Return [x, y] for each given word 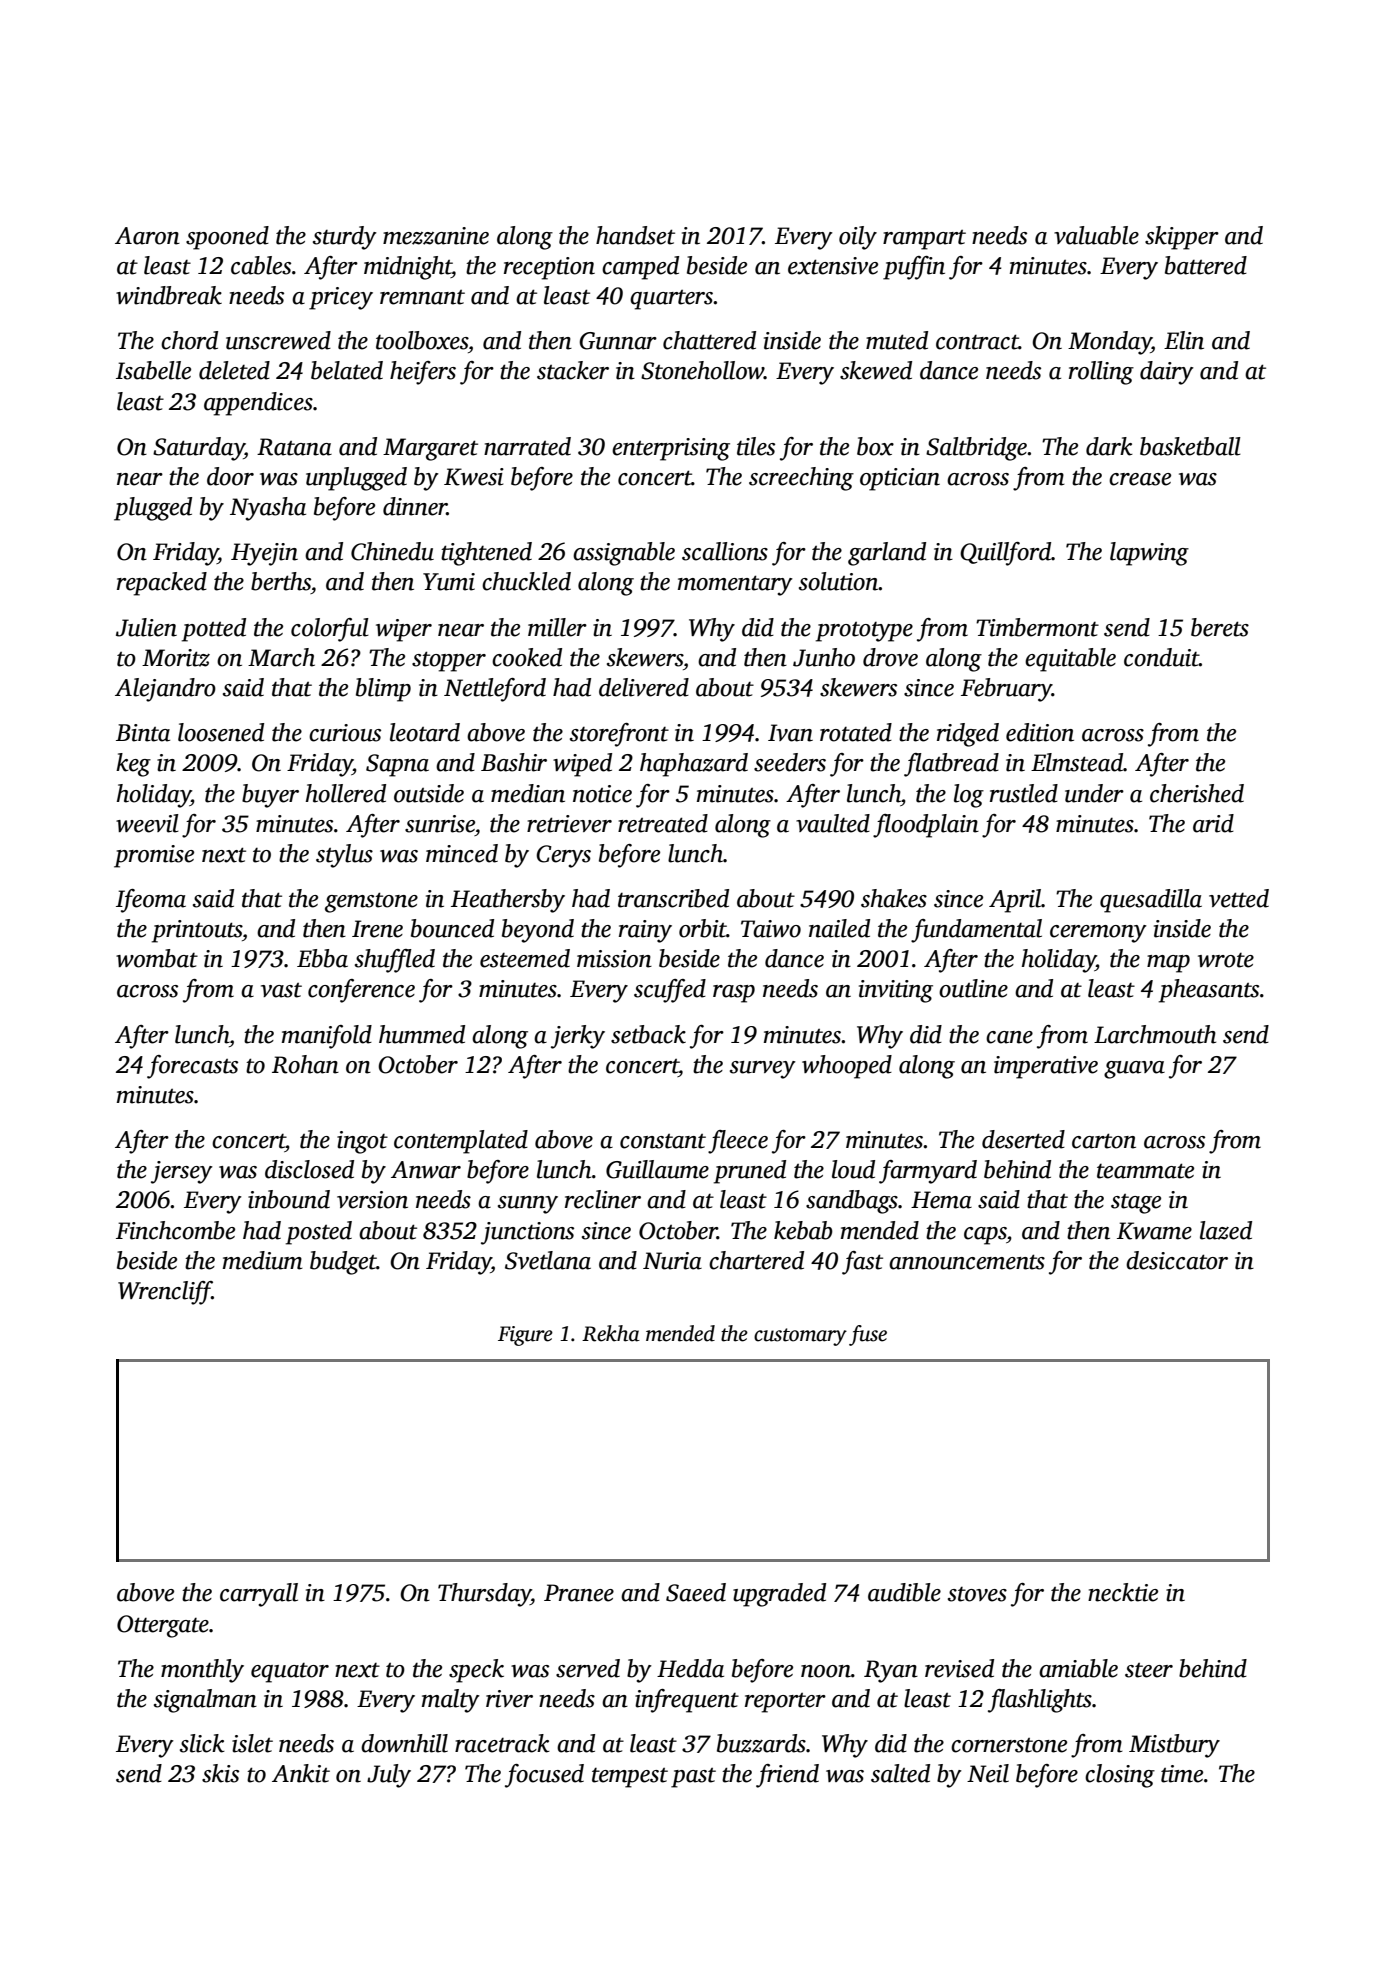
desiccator [1177, 1260]
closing [1120, 1776]
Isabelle [153, 370]
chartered [756, 1260]
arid [1213, 823]
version [372, 1200]
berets [1220, 627]
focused [544, 1776]
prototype [864, 632]
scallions [725, 551]
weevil [147, 823]
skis [220, 1773]
